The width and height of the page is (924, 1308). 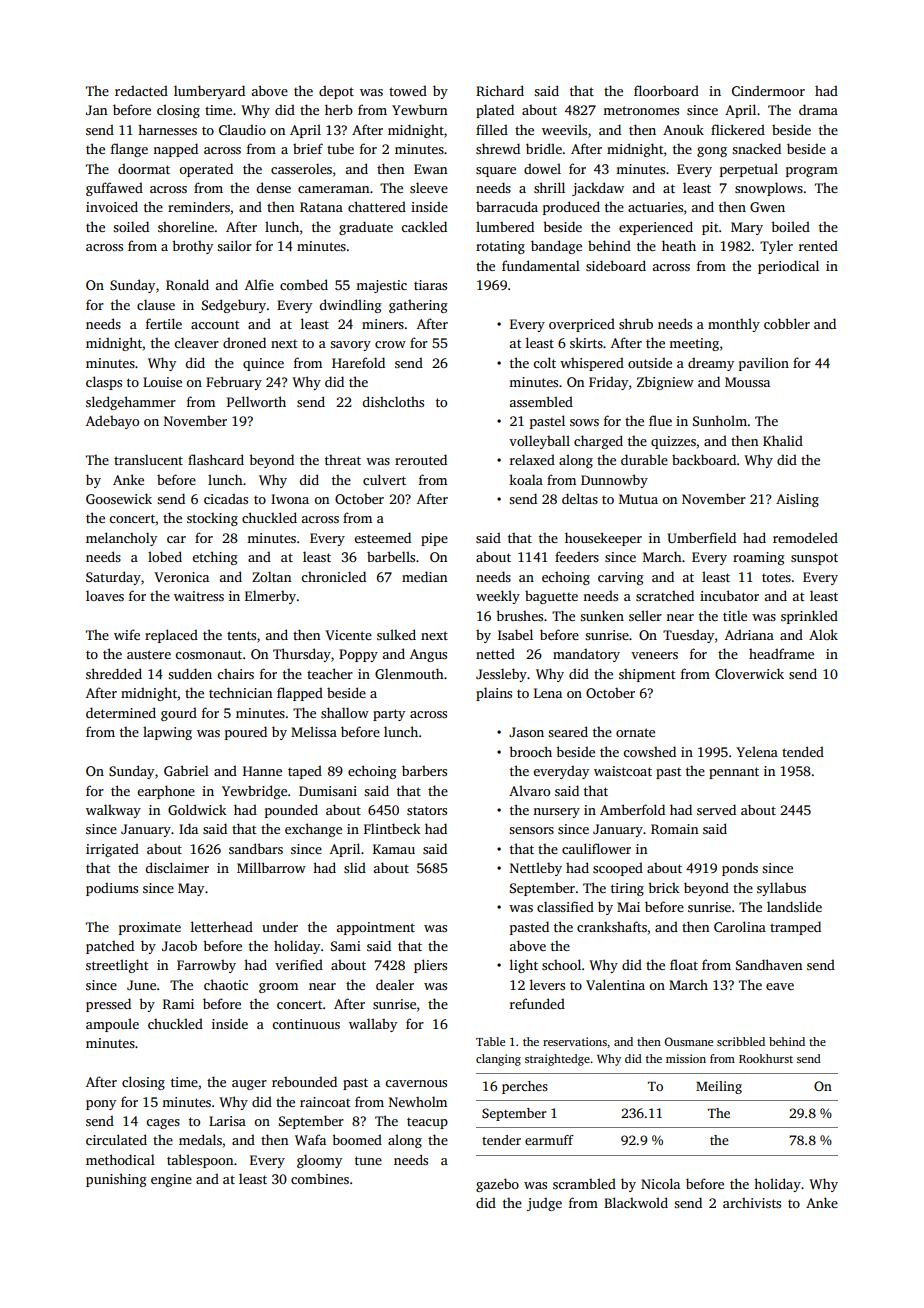 What do you see at coordinates (615, 984) in the page?
I see `Valentina` at bounding box center [615, 984].
